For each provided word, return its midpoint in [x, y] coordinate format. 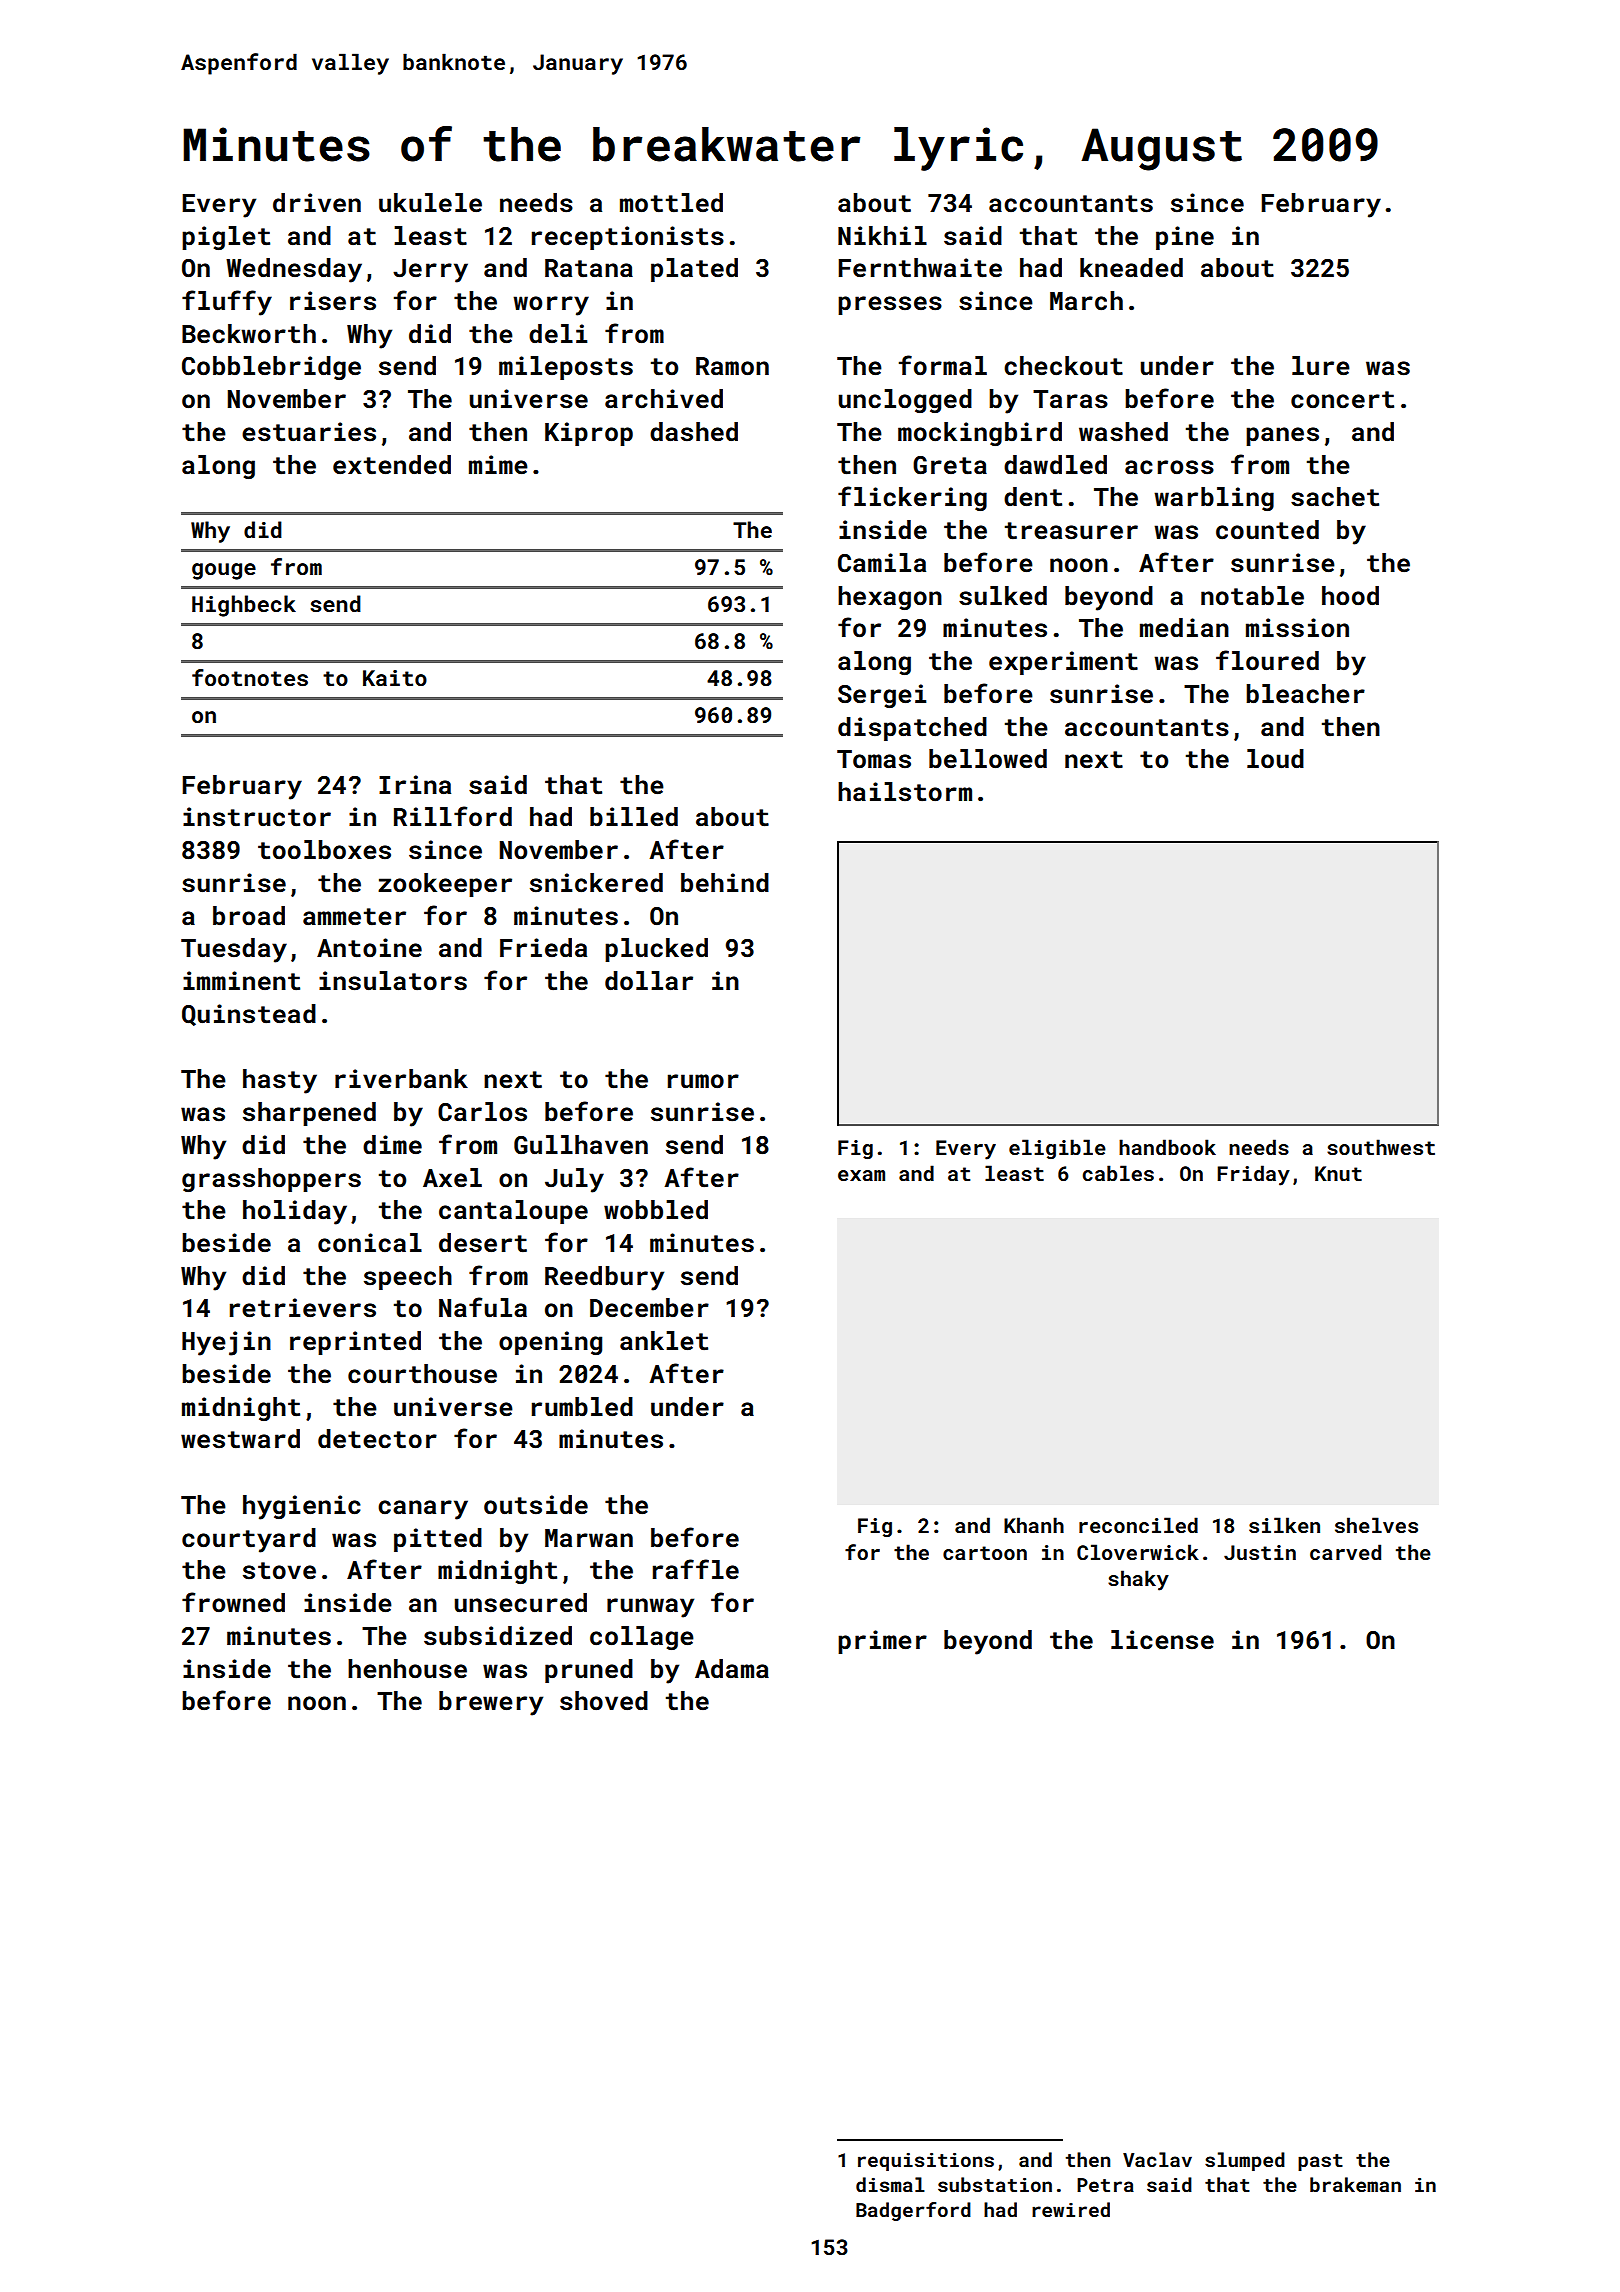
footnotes [250, 677]
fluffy [227, 303]
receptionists [628, 238]
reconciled [1138, 1525]
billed [634, 817]
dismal [890, 2184]
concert [1342, 400]
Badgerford [913, 2211]
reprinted [355, 1343]
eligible [1057, 1149]
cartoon [985, 1553]
